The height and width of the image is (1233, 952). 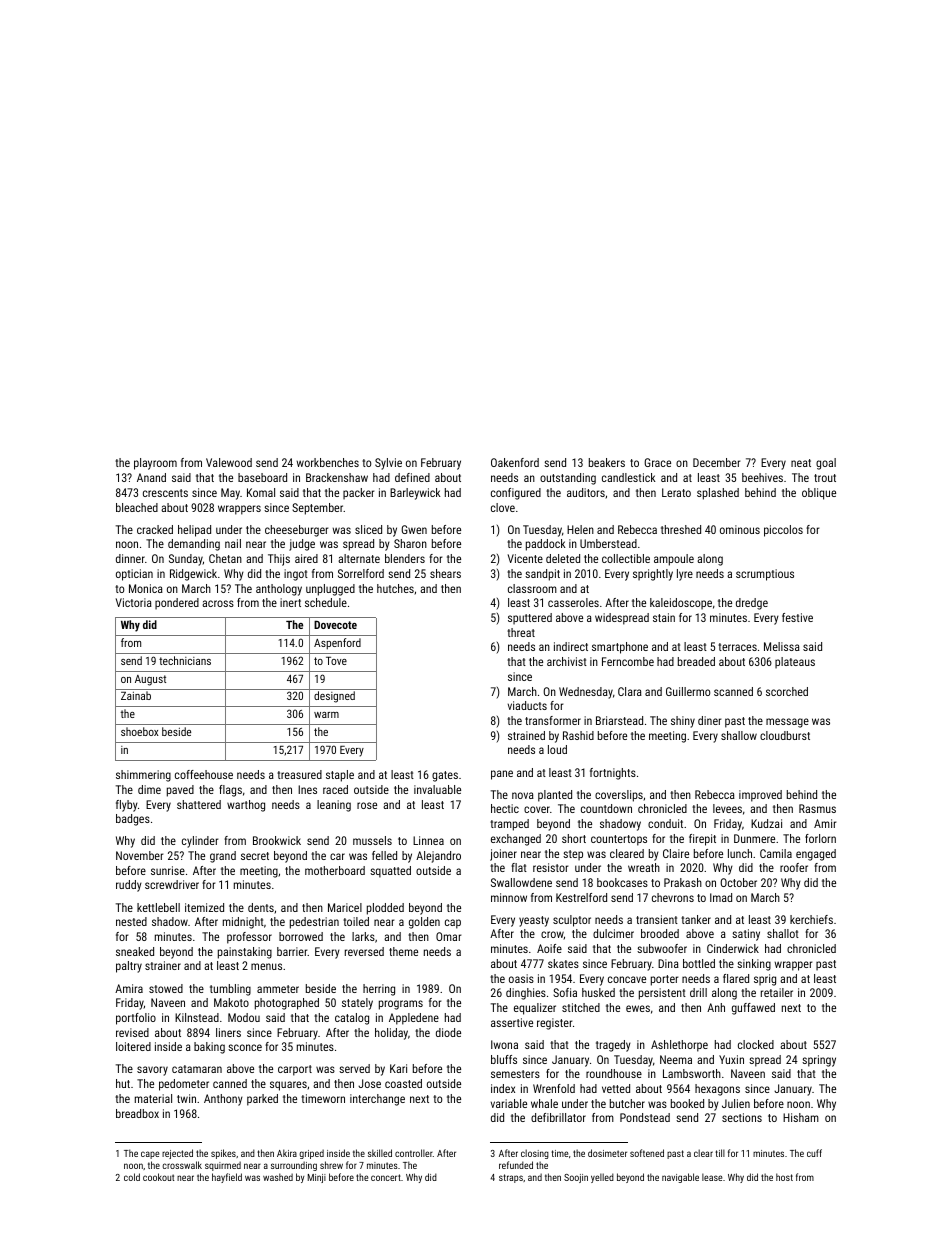 What do you see at coordinates (380, 1153) in the image?
I see `skilled` at bounding box center [380, 1153].
